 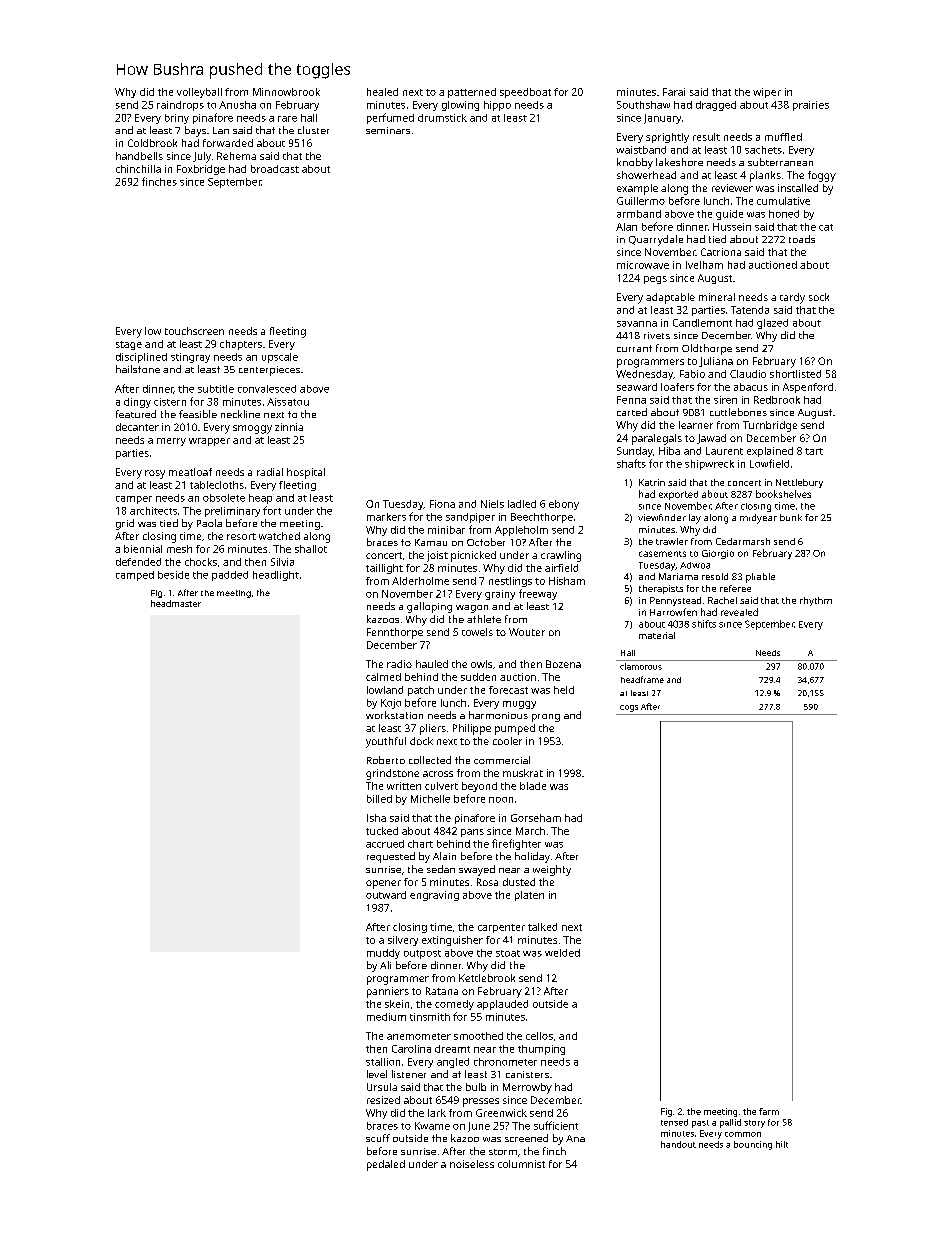 I want to click on Fiona, so click(x=442, y=504).
